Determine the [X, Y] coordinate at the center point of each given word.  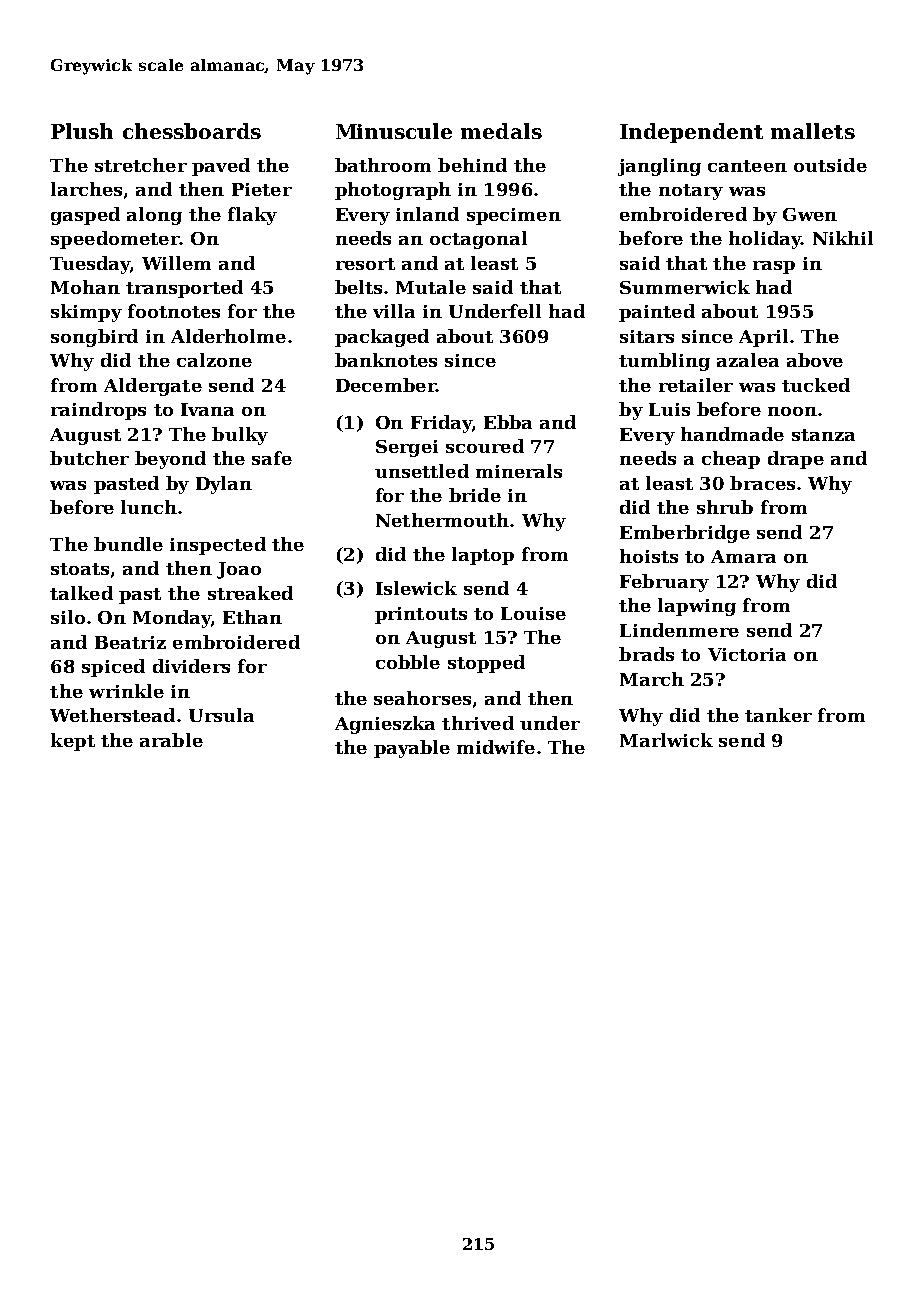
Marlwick [666, 740]
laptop [483, 556]
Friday [441, 424]
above [815, 360]
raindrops [98, 411]
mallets [813, 131]
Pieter [262, 189]
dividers [191, 666]
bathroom [383, 165]
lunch [149, 507]
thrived [478, 723]
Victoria [747, 654]
